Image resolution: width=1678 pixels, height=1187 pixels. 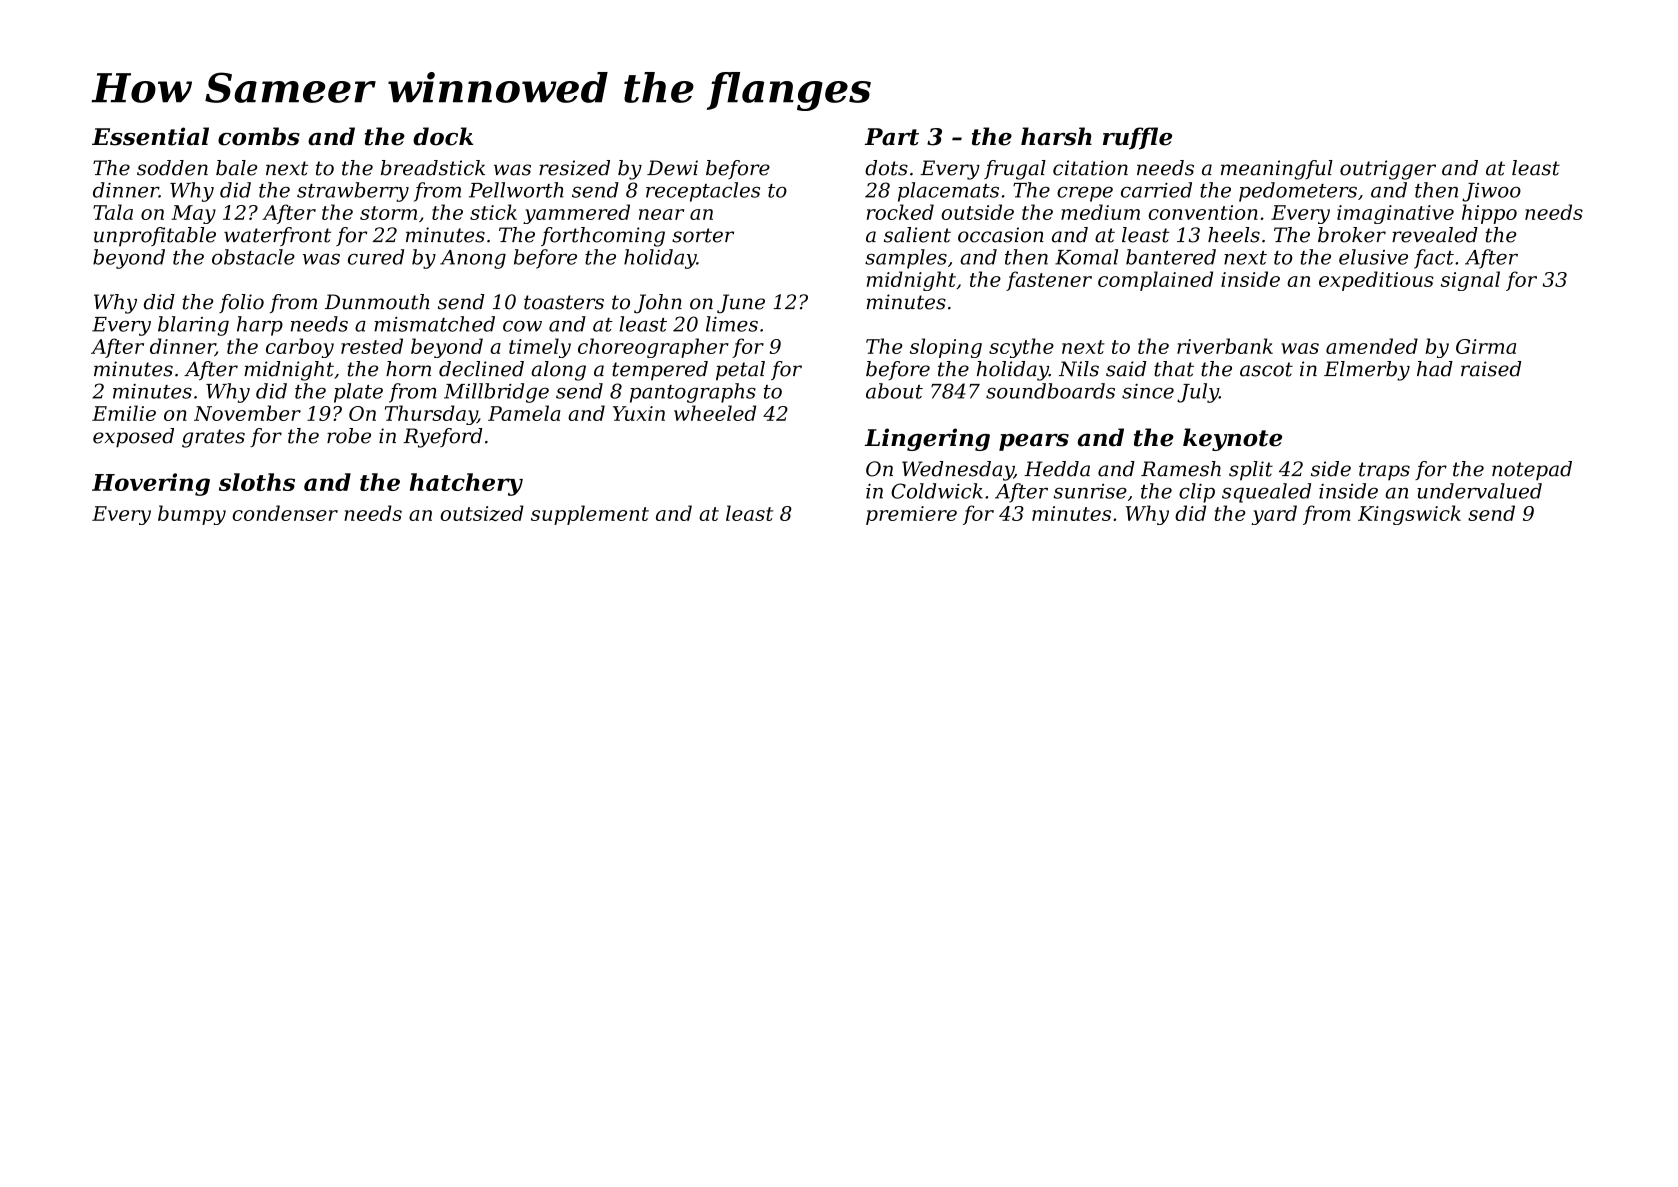 I want to click on amended, so click(x=1372, y=346).
